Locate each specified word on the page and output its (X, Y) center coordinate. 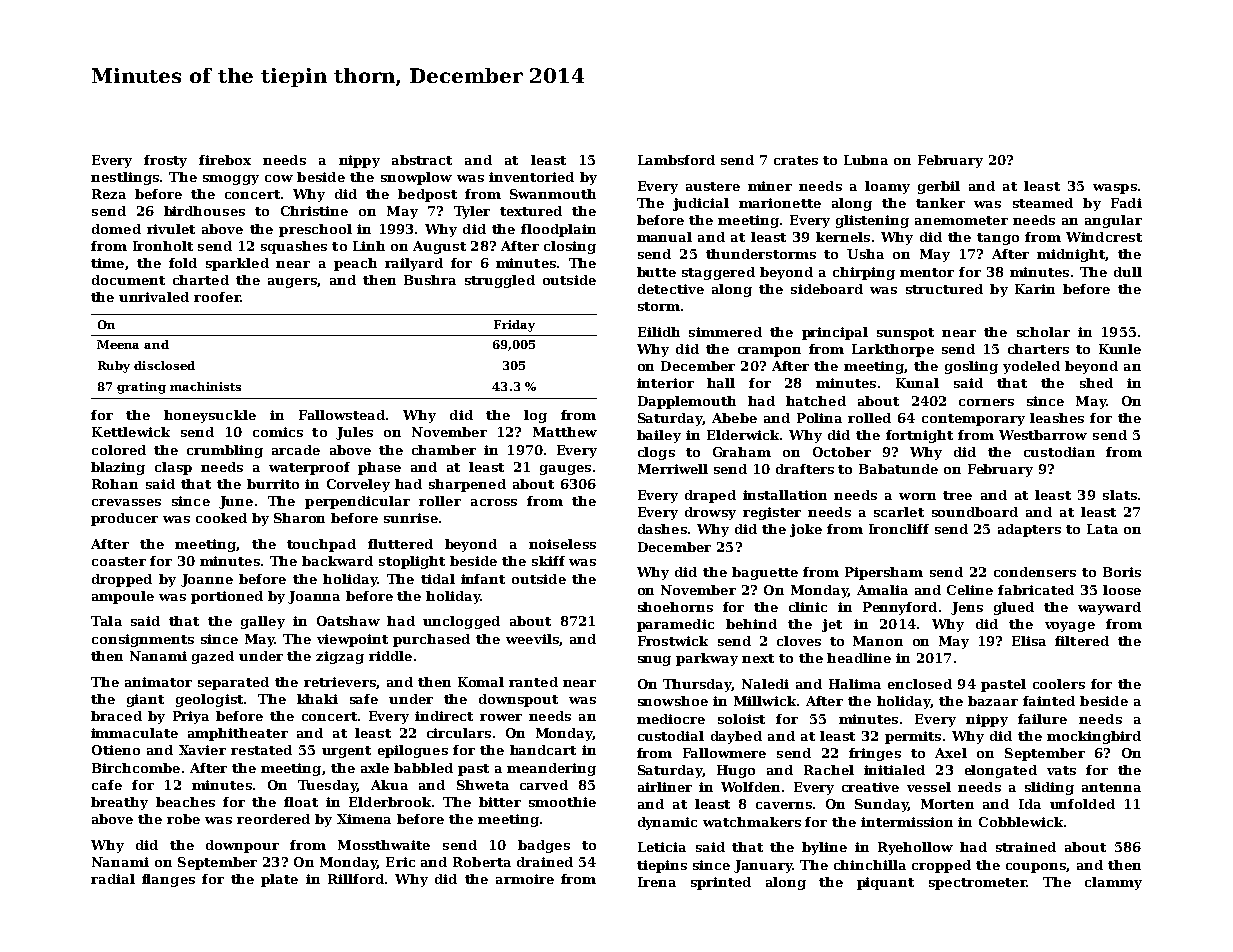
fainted (1049, 701)
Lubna (866, 160)
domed (116, 229)
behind (751, 624)
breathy (119, 803)
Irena (657, 882)
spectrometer (977, 884)
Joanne (207, 580)
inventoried (531, 177)
